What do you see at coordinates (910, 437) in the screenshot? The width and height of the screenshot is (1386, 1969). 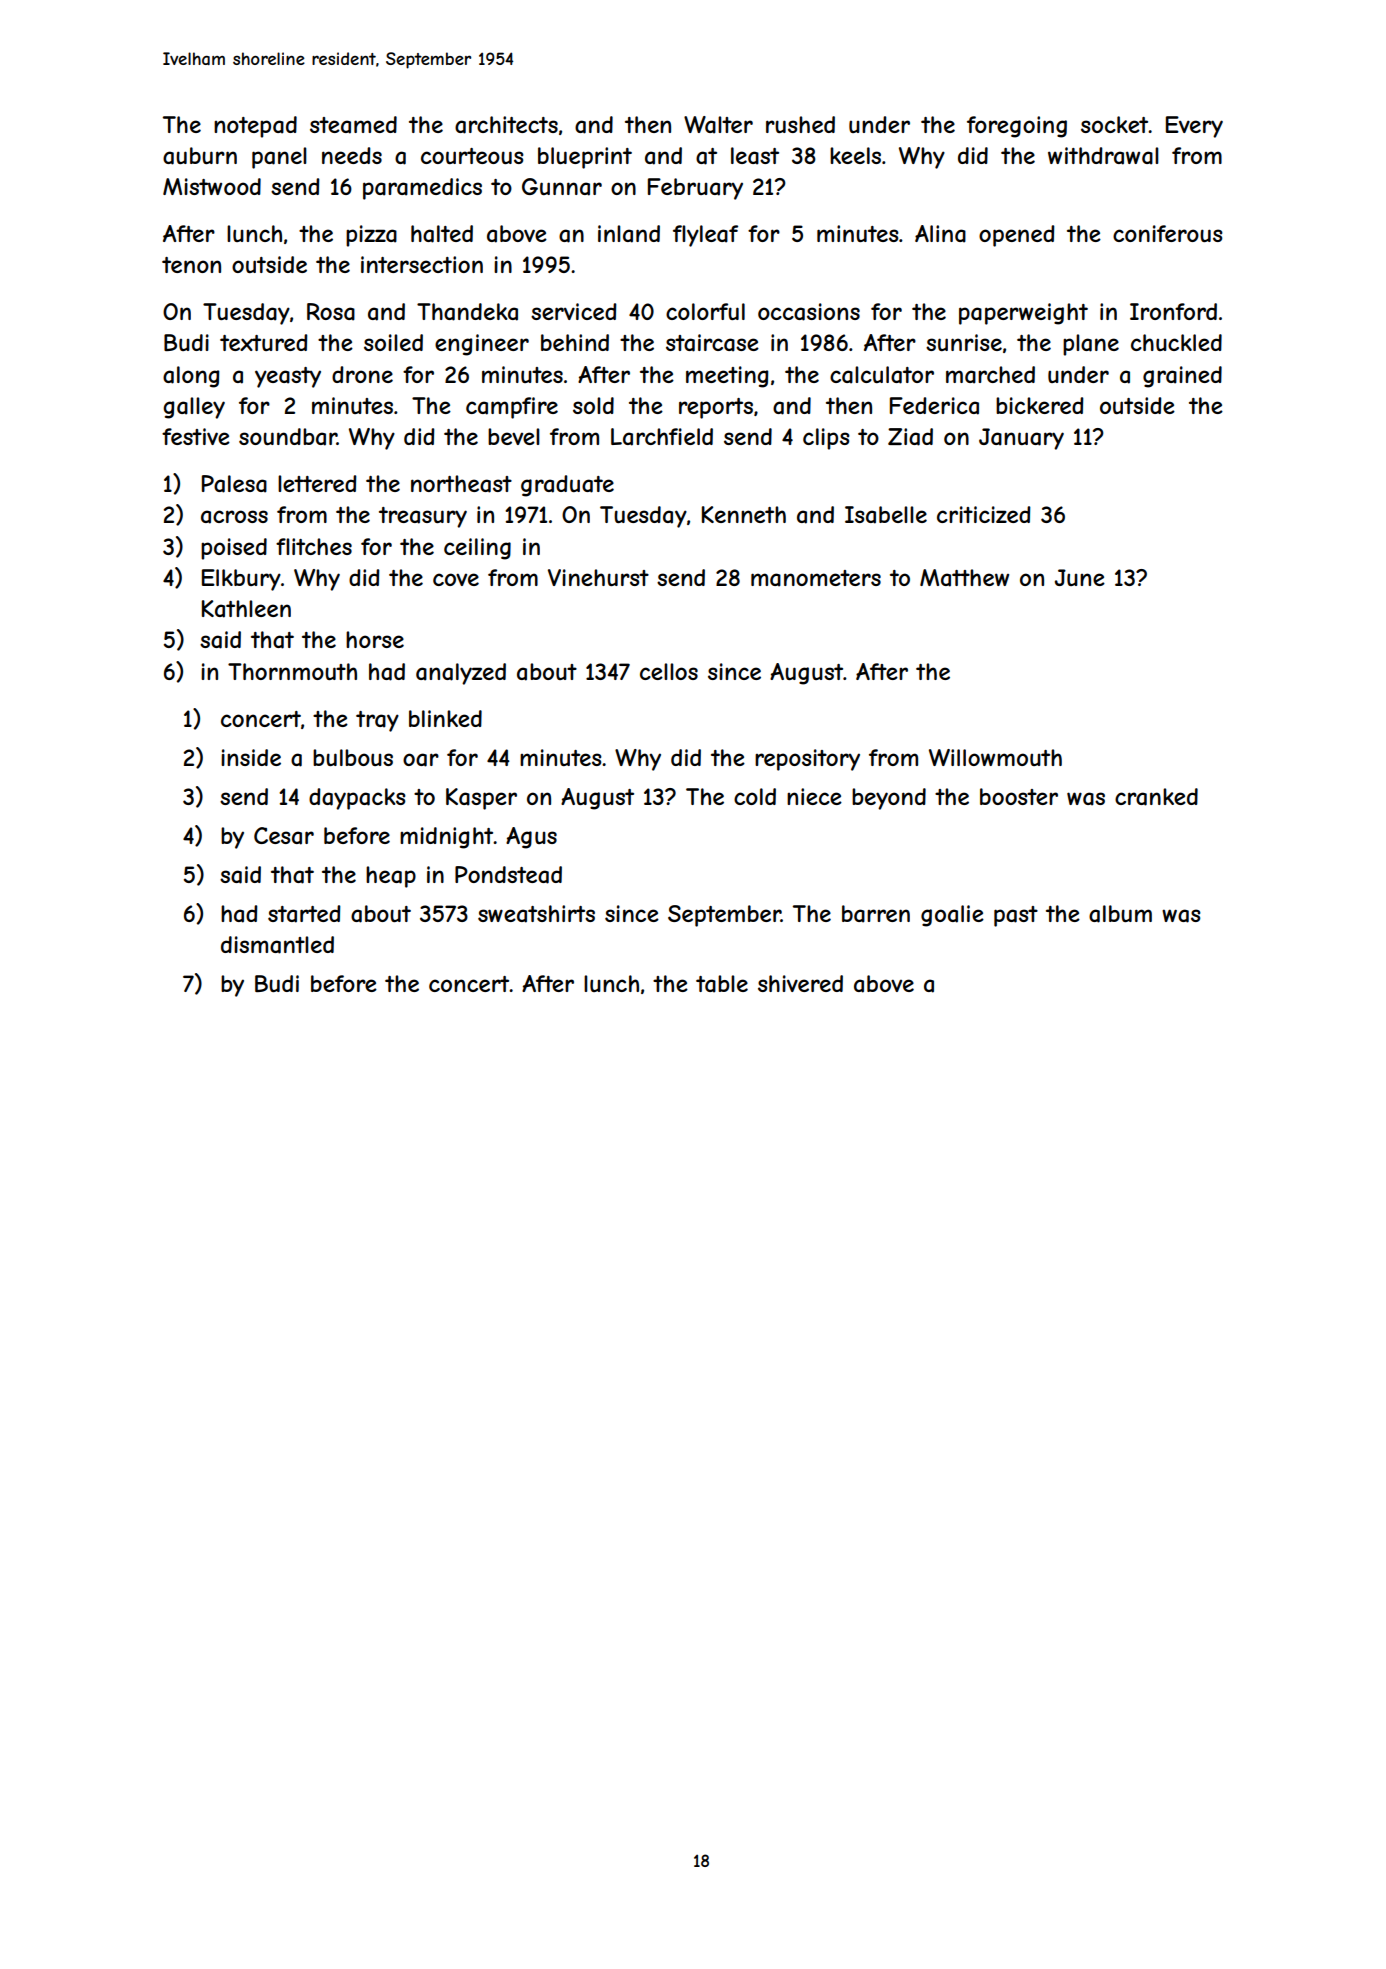 I see `Ziad` at bounding box center [910, 437].
